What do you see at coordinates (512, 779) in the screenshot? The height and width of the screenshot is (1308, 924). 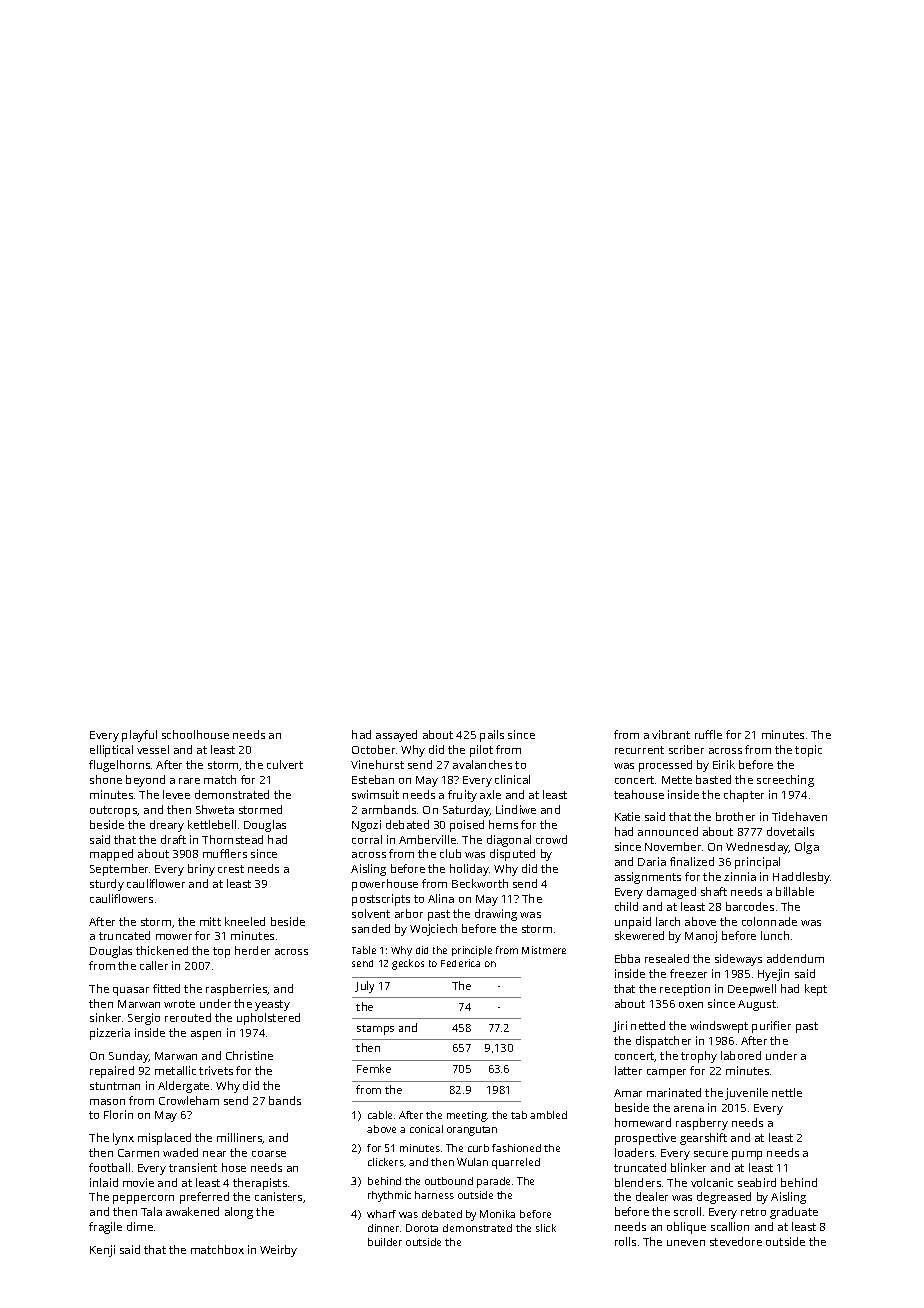 I see `clinical` at bounding box center [512, 779].
